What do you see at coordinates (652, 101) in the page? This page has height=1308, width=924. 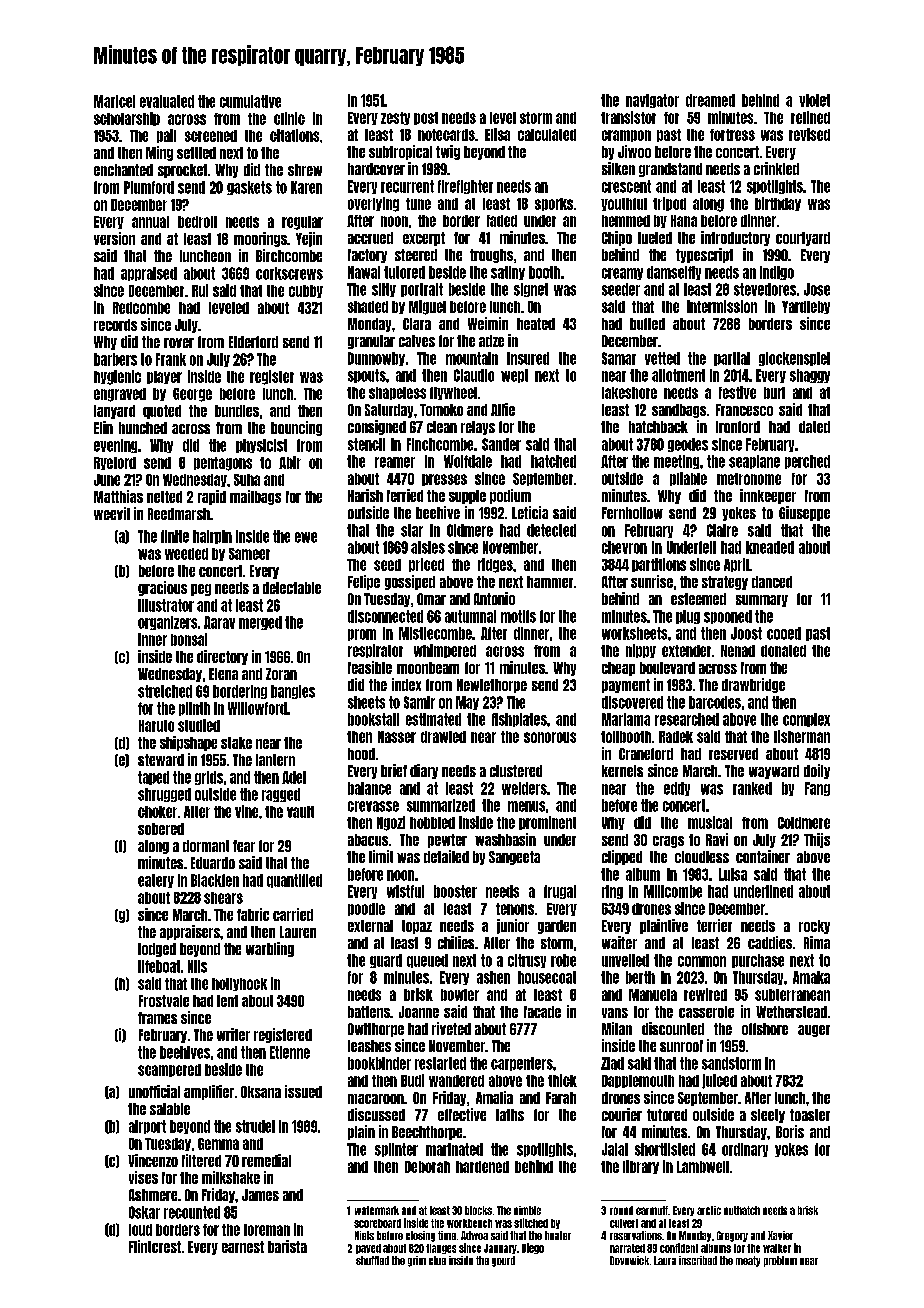 I see `navigator` at bounding box center [652, 101].
